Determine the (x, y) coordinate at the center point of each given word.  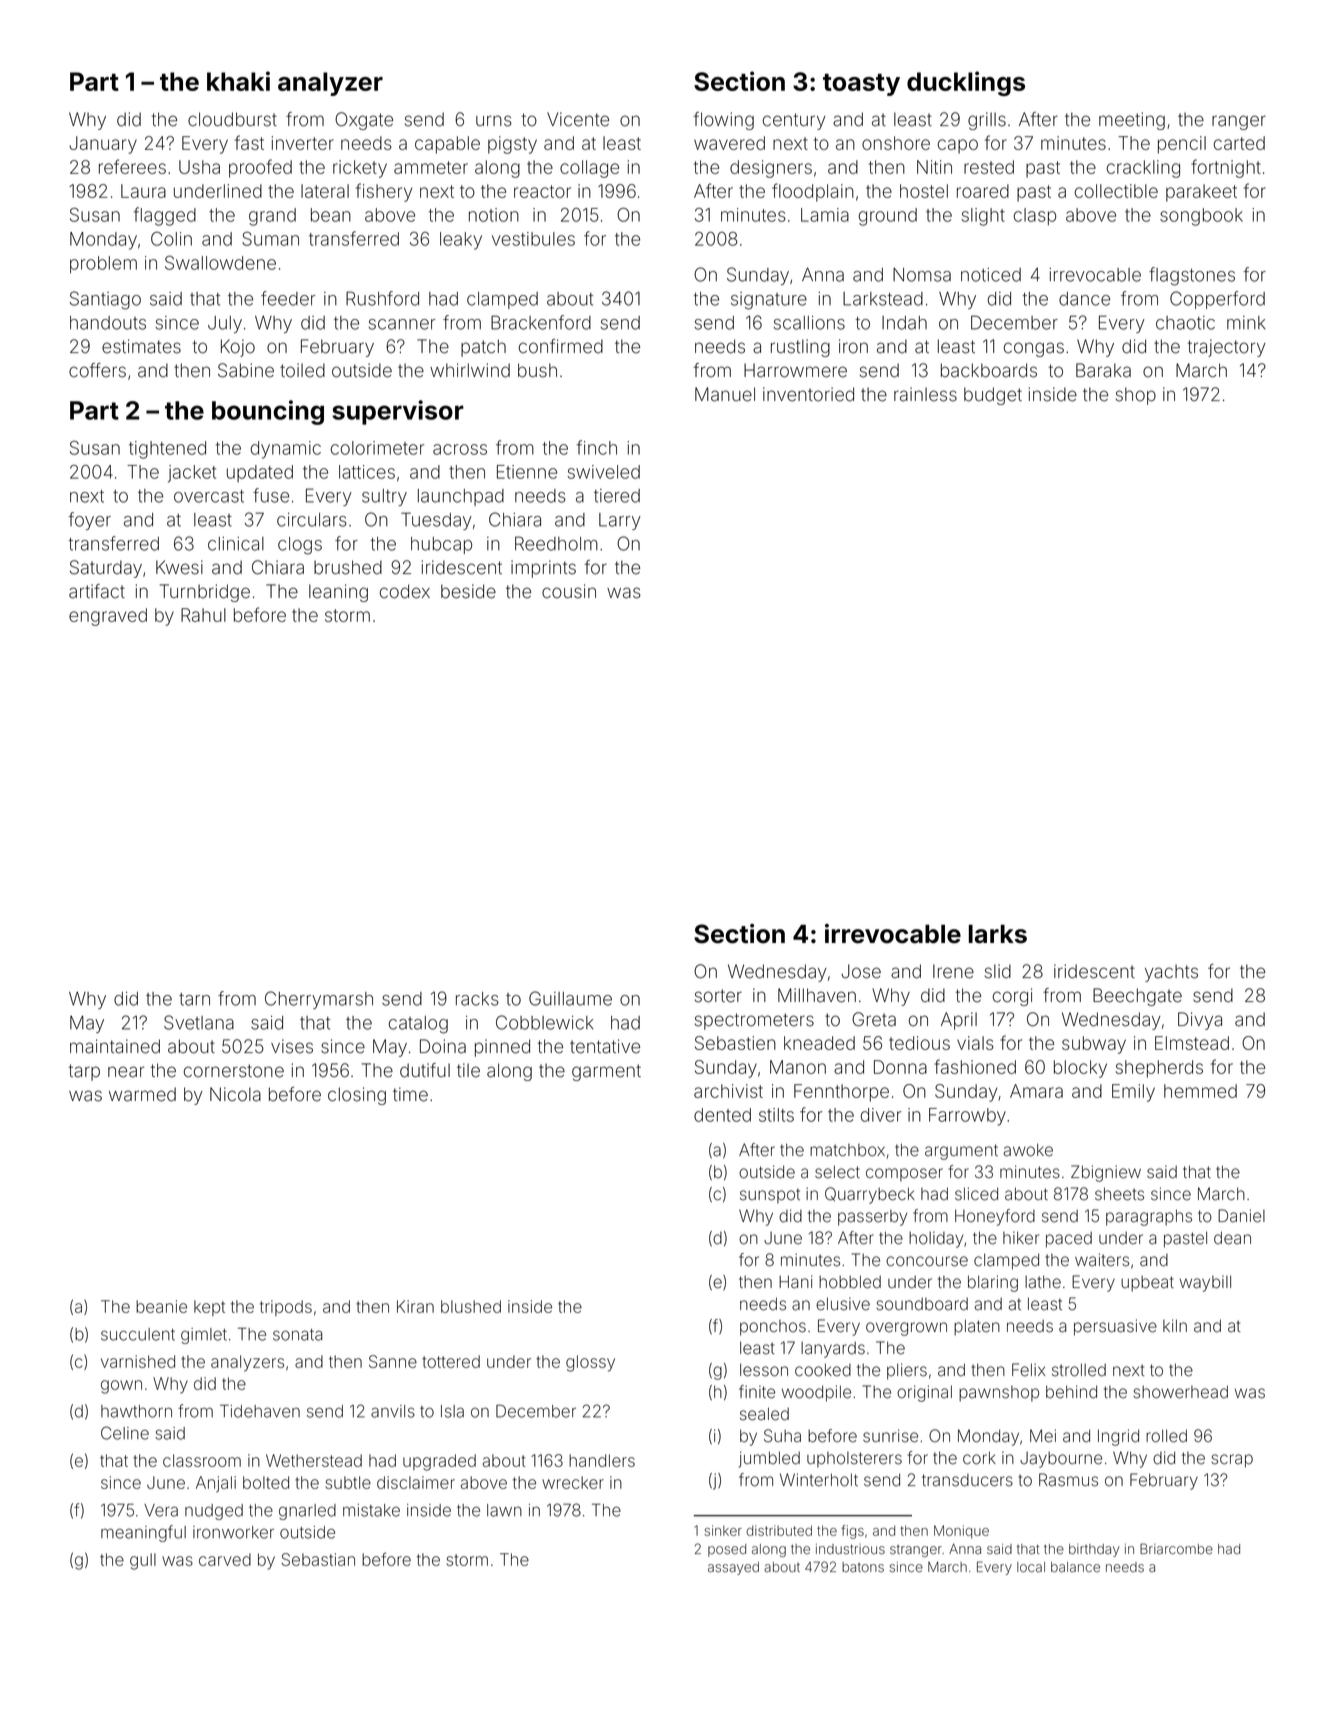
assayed (733, 1568)
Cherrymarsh (319, 1000)
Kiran (415, 1306)
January (103, 145)
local (1031, 1567)
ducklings (966, 83)
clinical (236, 544)
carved (225, 1559)
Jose (861, 971)
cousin (569, 591)
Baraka (1103, 370)
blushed (471, 1306)
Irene (953, 971)
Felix (1028, 1370)
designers (771, 169)
